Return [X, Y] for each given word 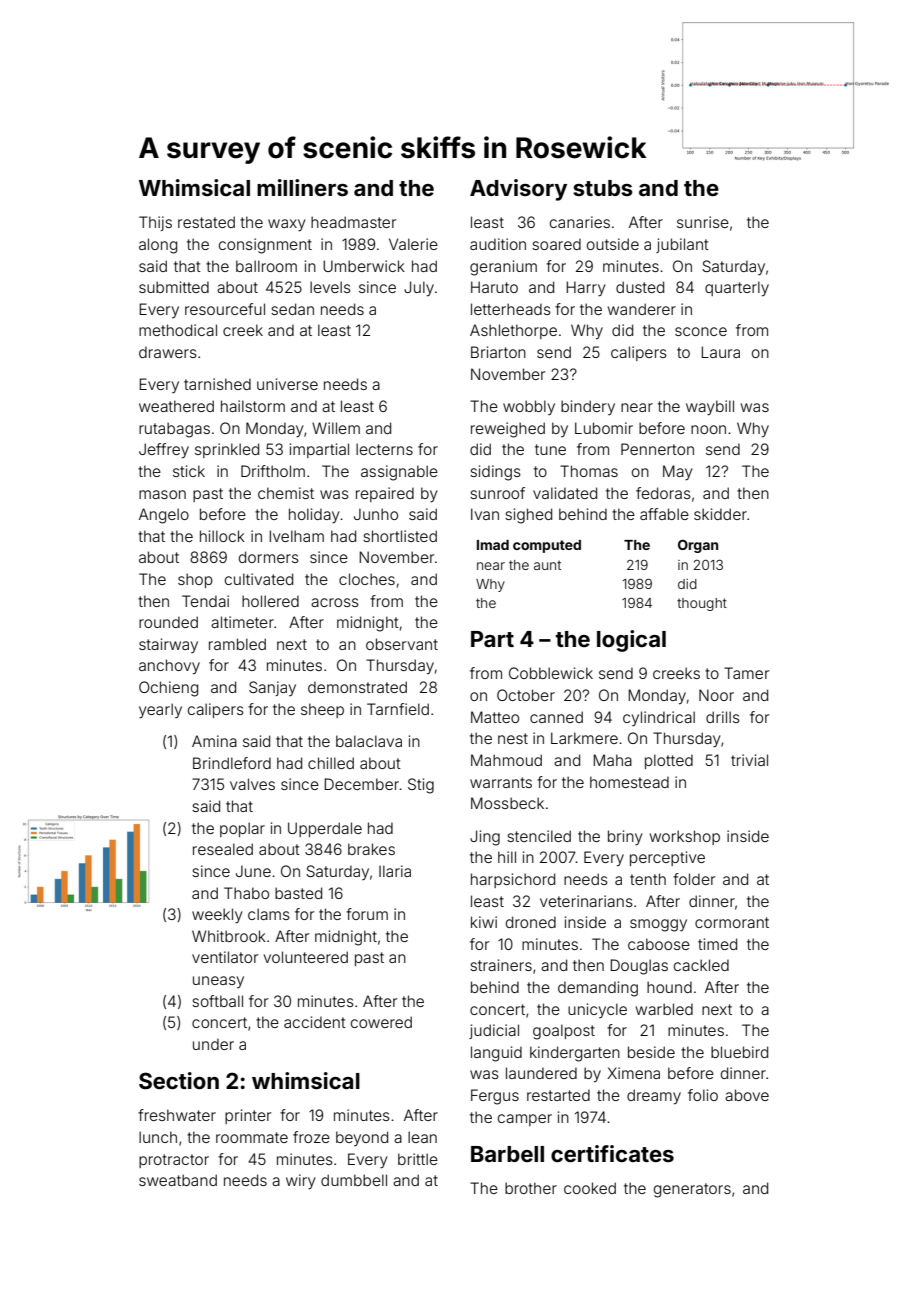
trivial [749, 760]
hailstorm [253, 406]
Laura [720, 352]
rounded [168, 622]
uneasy [218, 982]
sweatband [178, 1180]
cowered [381, 1022]
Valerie [413, 244]
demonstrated [357, 687]
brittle [418, 1159]
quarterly [737, 288]
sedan [292, 309]
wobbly [529, 407]
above [747, 1095]
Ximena [633, 1073]
